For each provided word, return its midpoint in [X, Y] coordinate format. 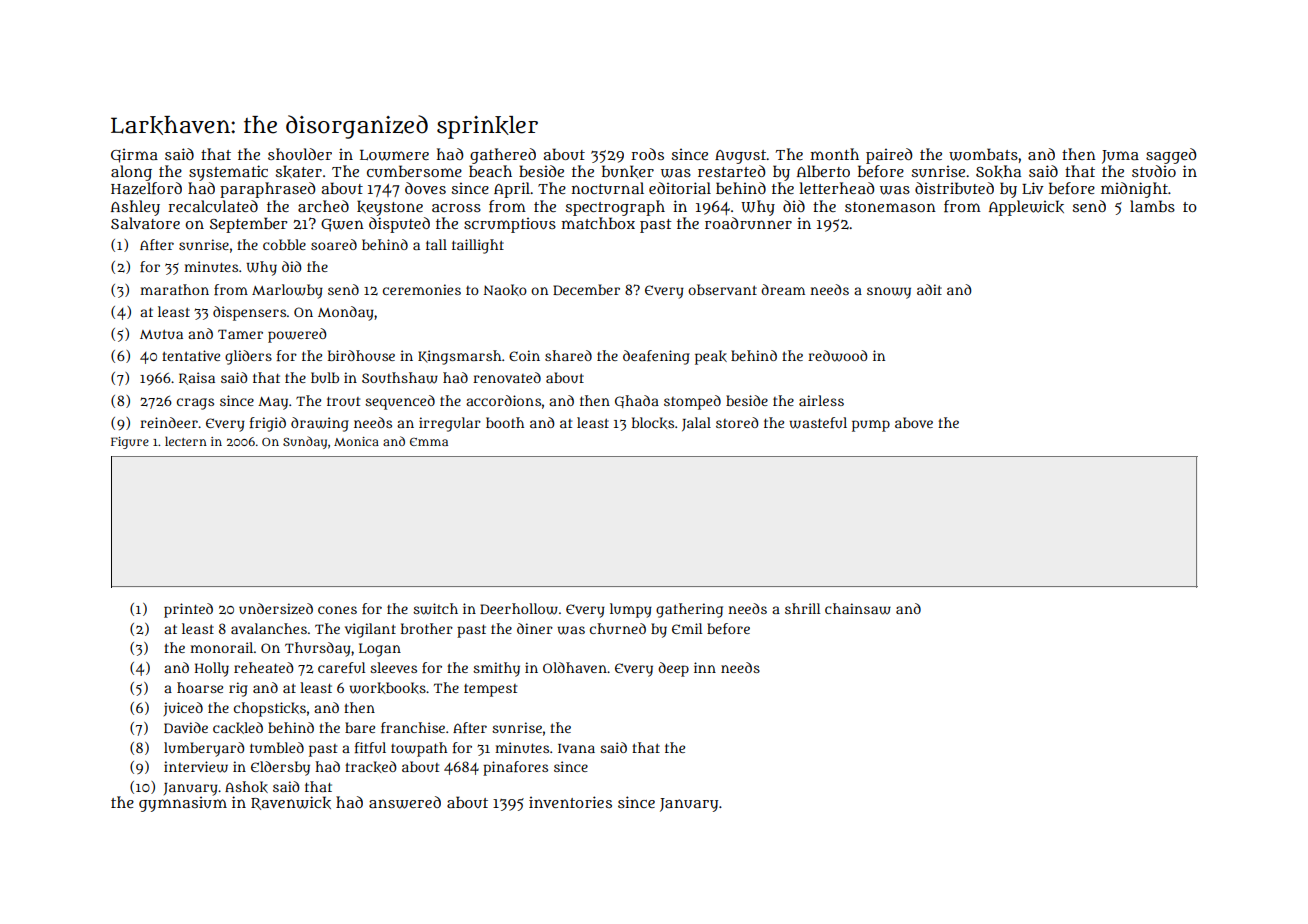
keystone [390, 208]
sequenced [400, 402]
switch [435, 609]
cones [337, 610]
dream [783, 289]
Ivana [576, 748]
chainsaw [858, 609]
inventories [570, 802]
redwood [838, 356]
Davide [186, 727]
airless [821, 400]
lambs [1152, 206]
